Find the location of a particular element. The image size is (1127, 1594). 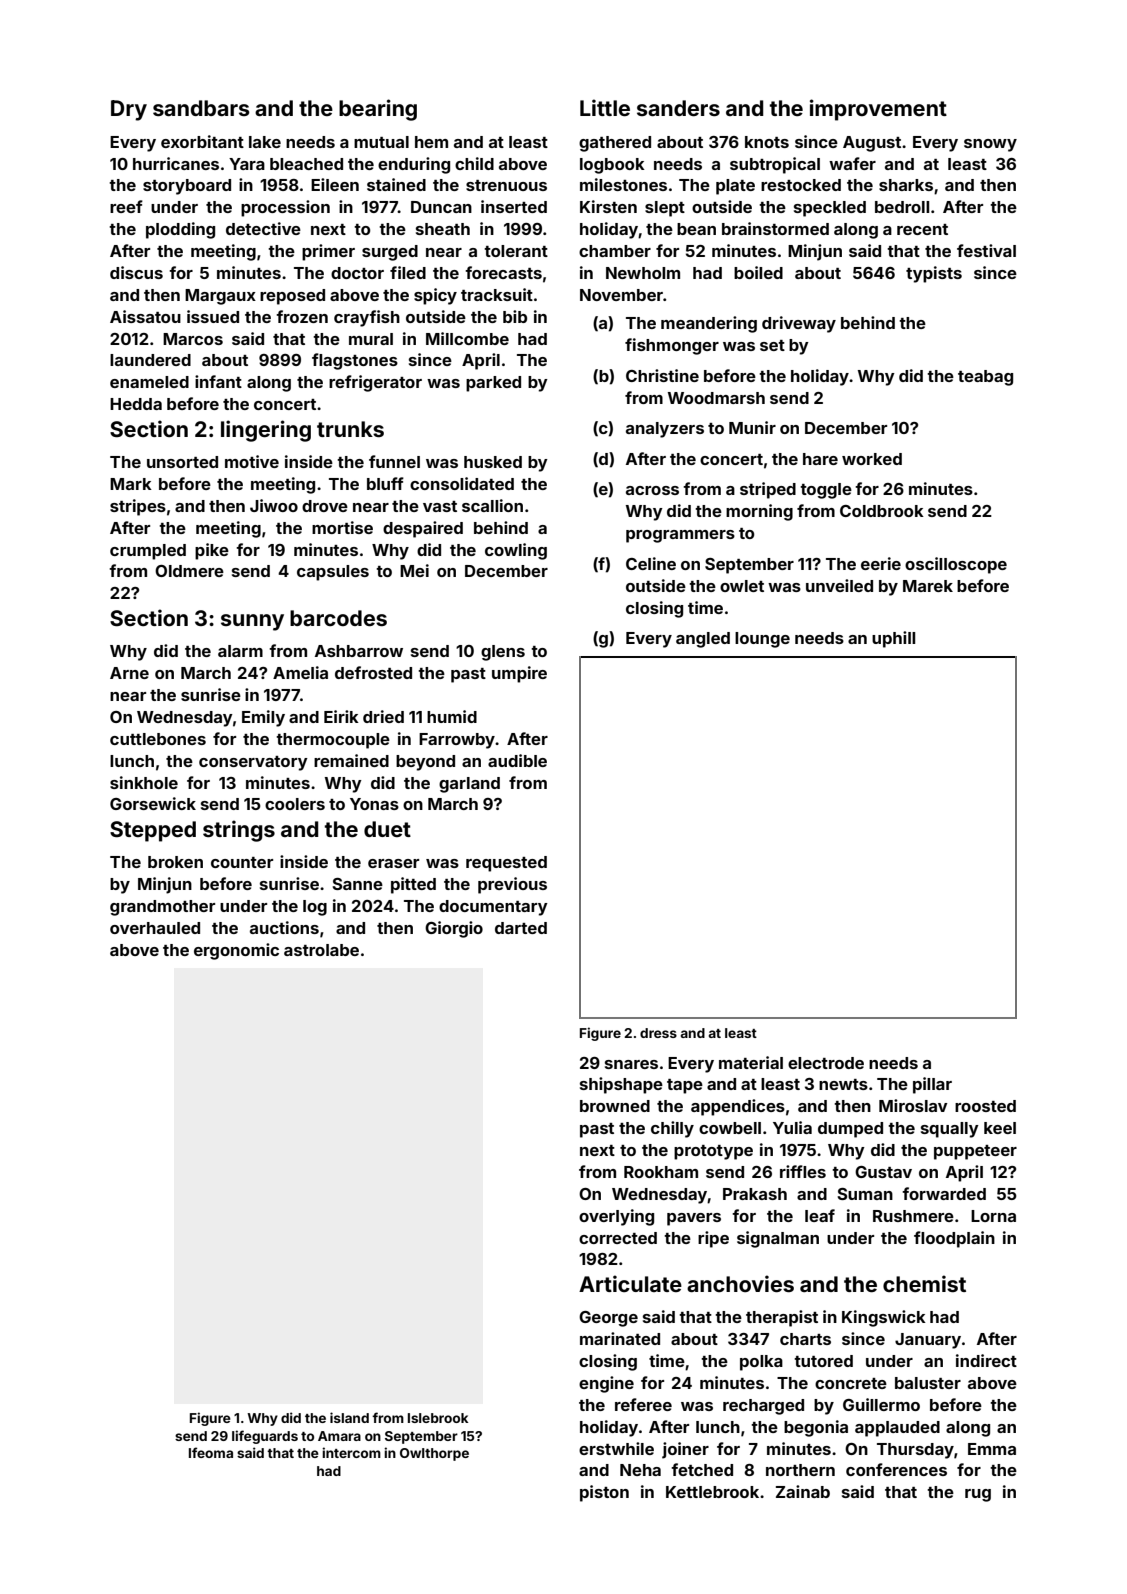

ergonomic is located at coordinates (236, 951).
